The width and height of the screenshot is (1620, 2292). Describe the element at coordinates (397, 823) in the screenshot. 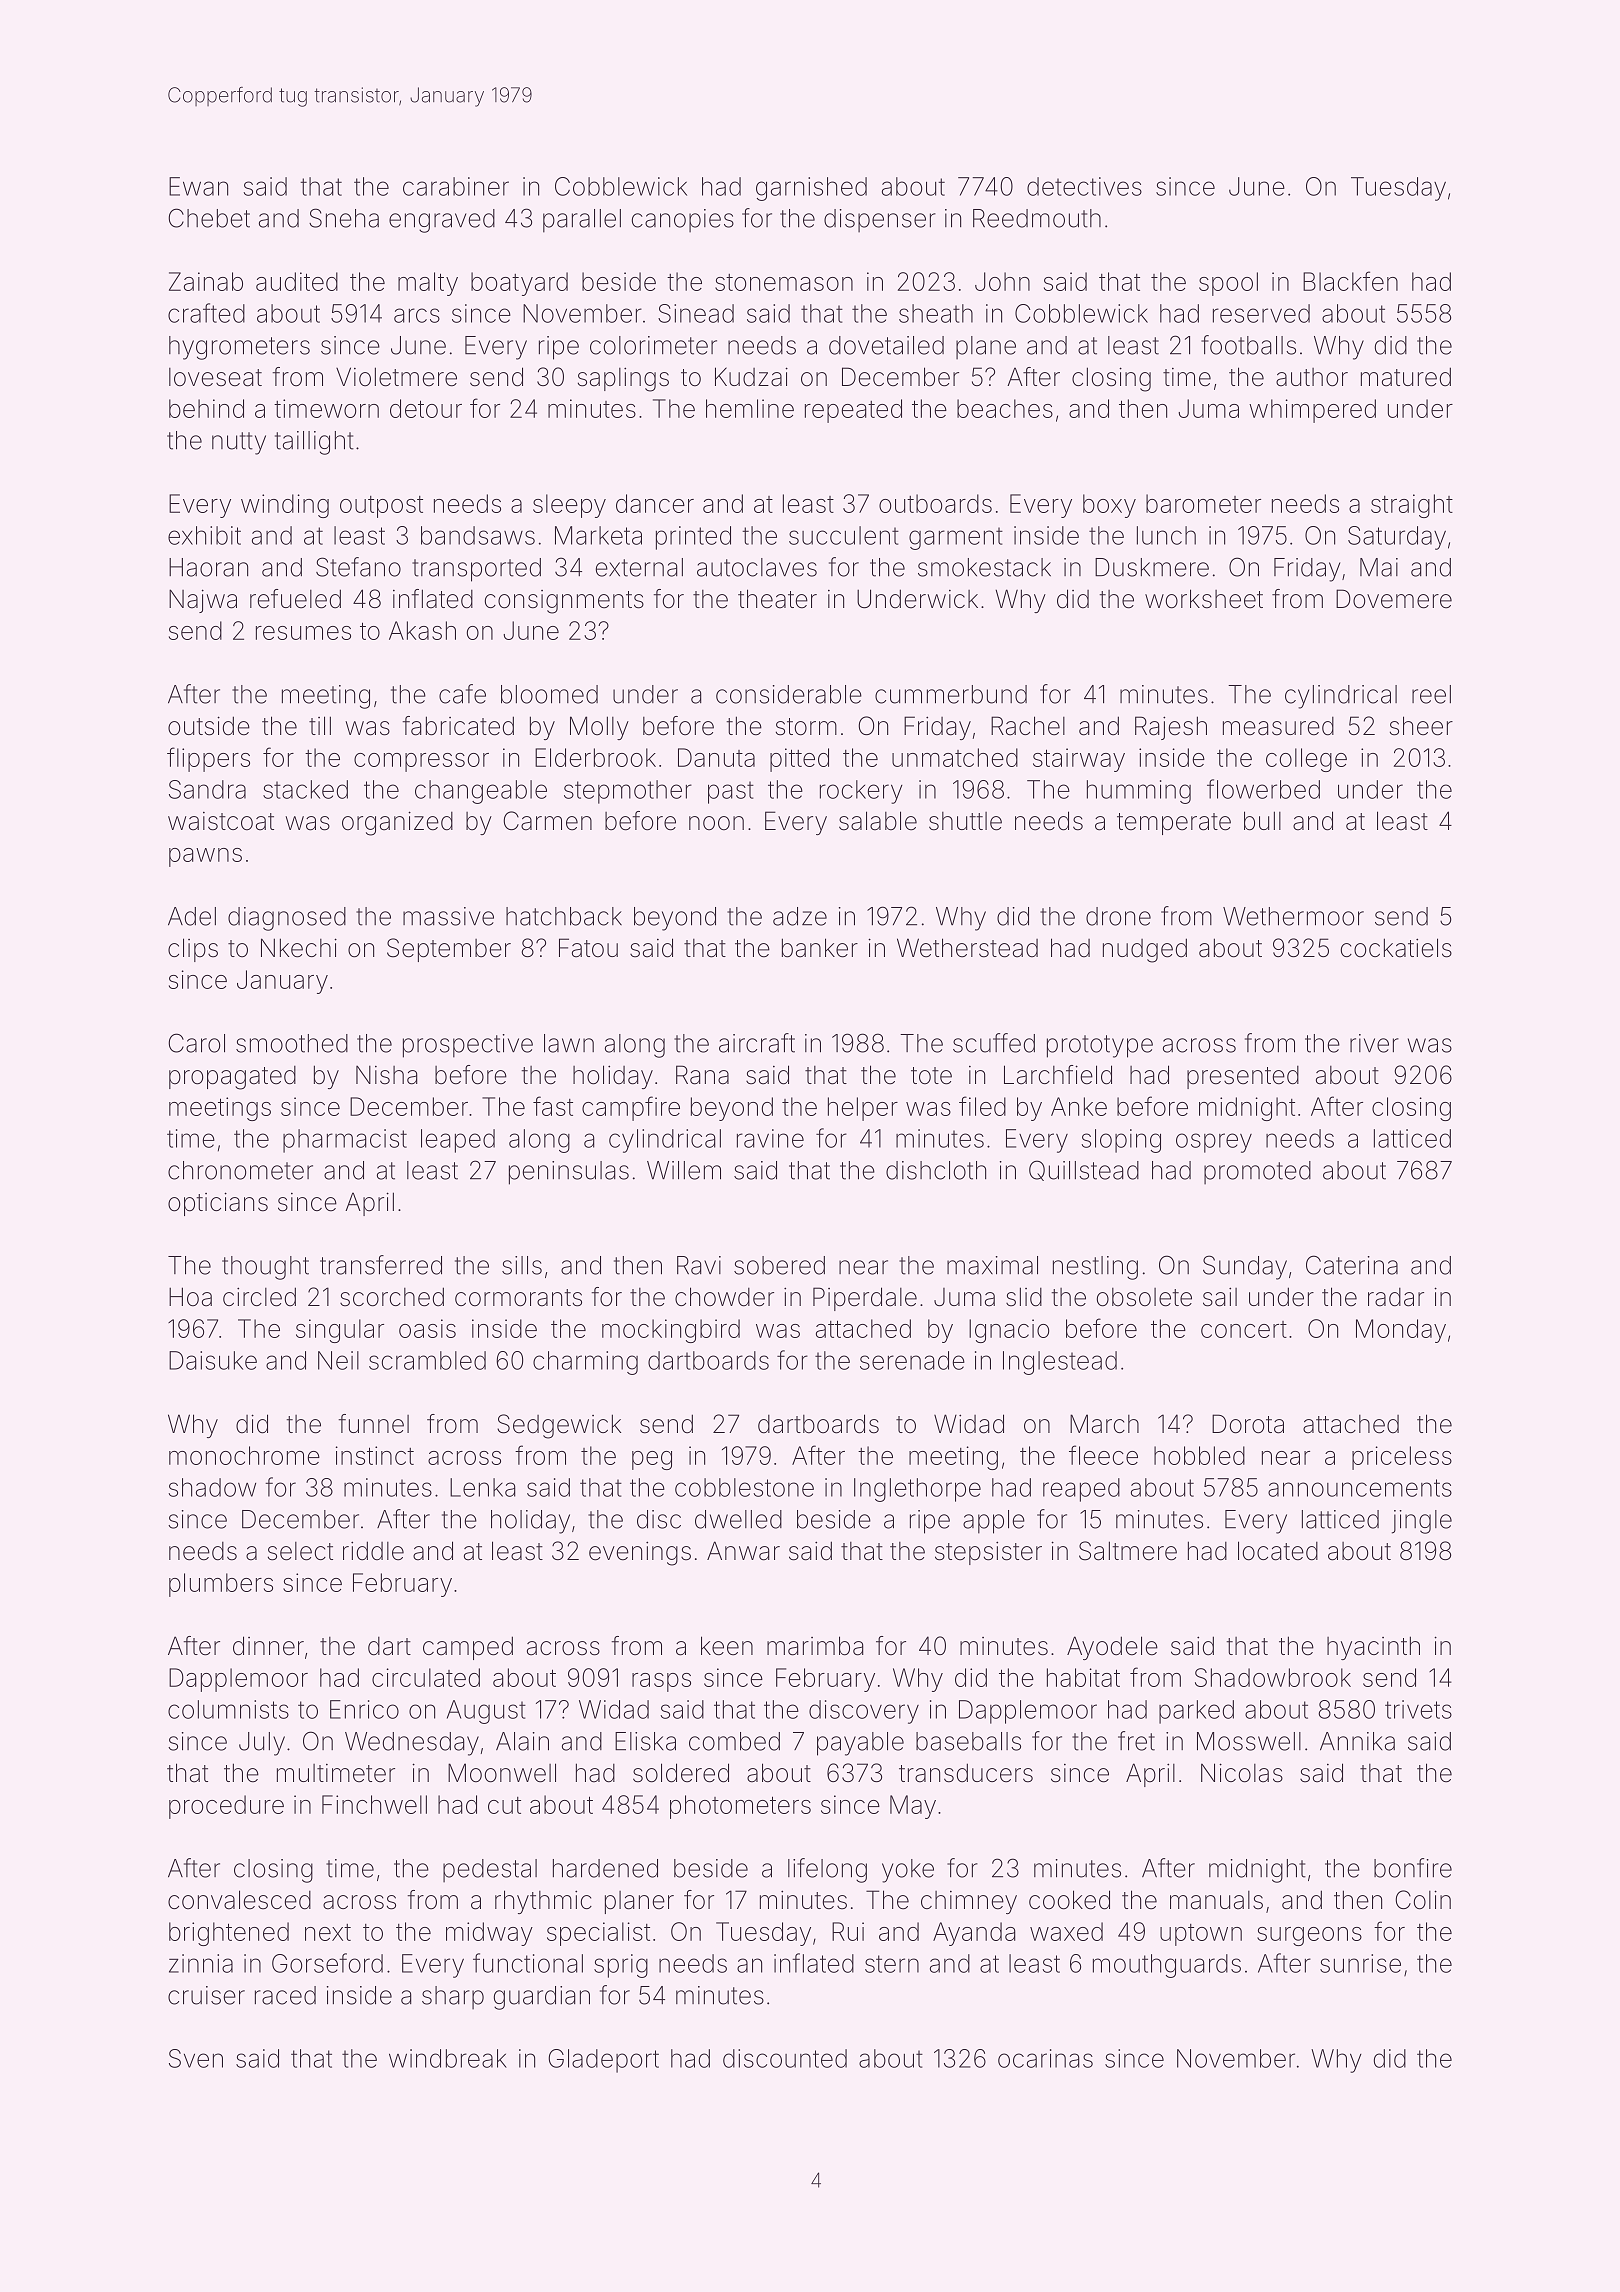

I see `organized` at that location.
